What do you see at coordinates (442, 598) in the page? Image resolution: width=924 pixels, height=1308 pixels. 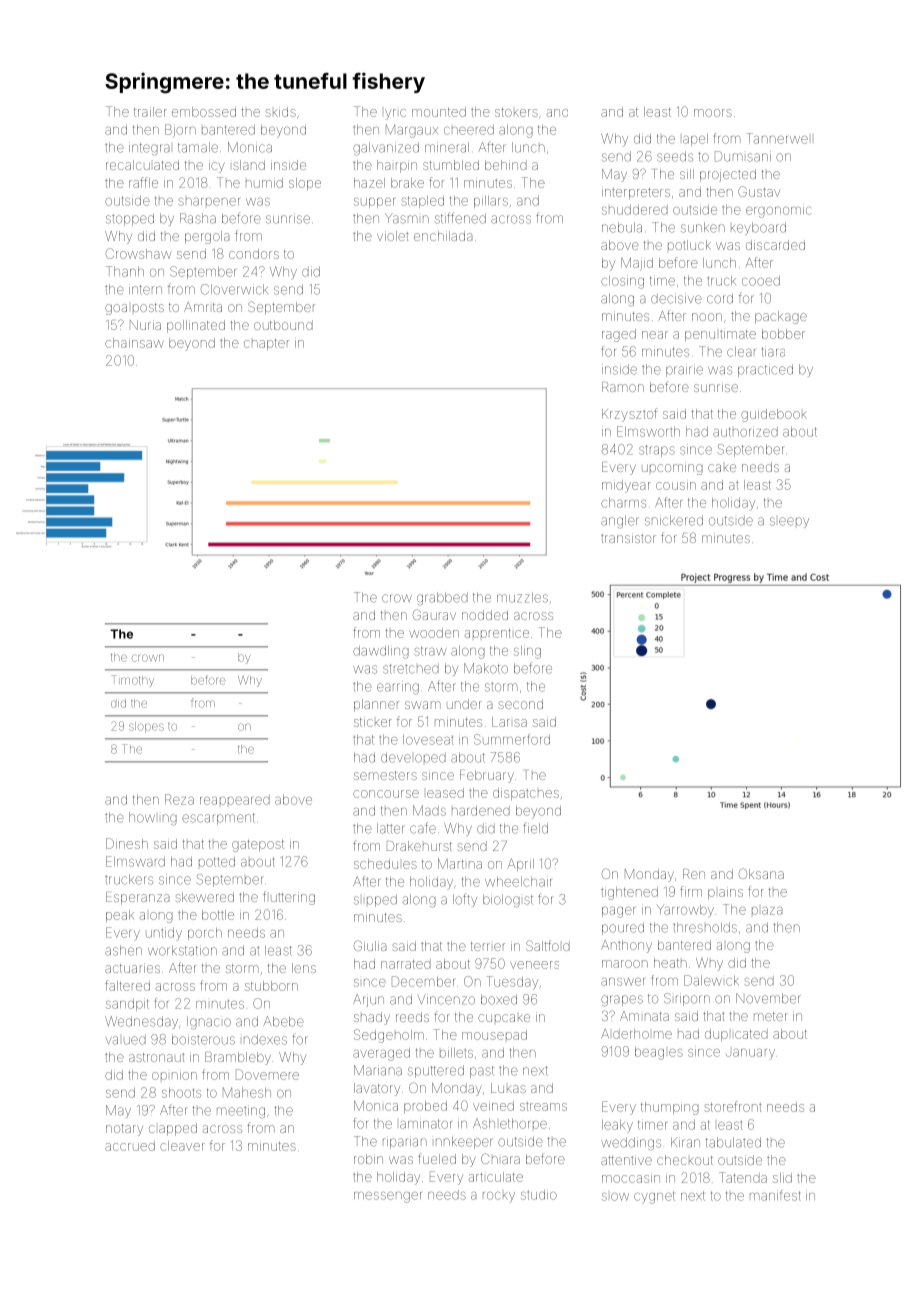 I see `grabbed` at bounding box center [442, 598].
